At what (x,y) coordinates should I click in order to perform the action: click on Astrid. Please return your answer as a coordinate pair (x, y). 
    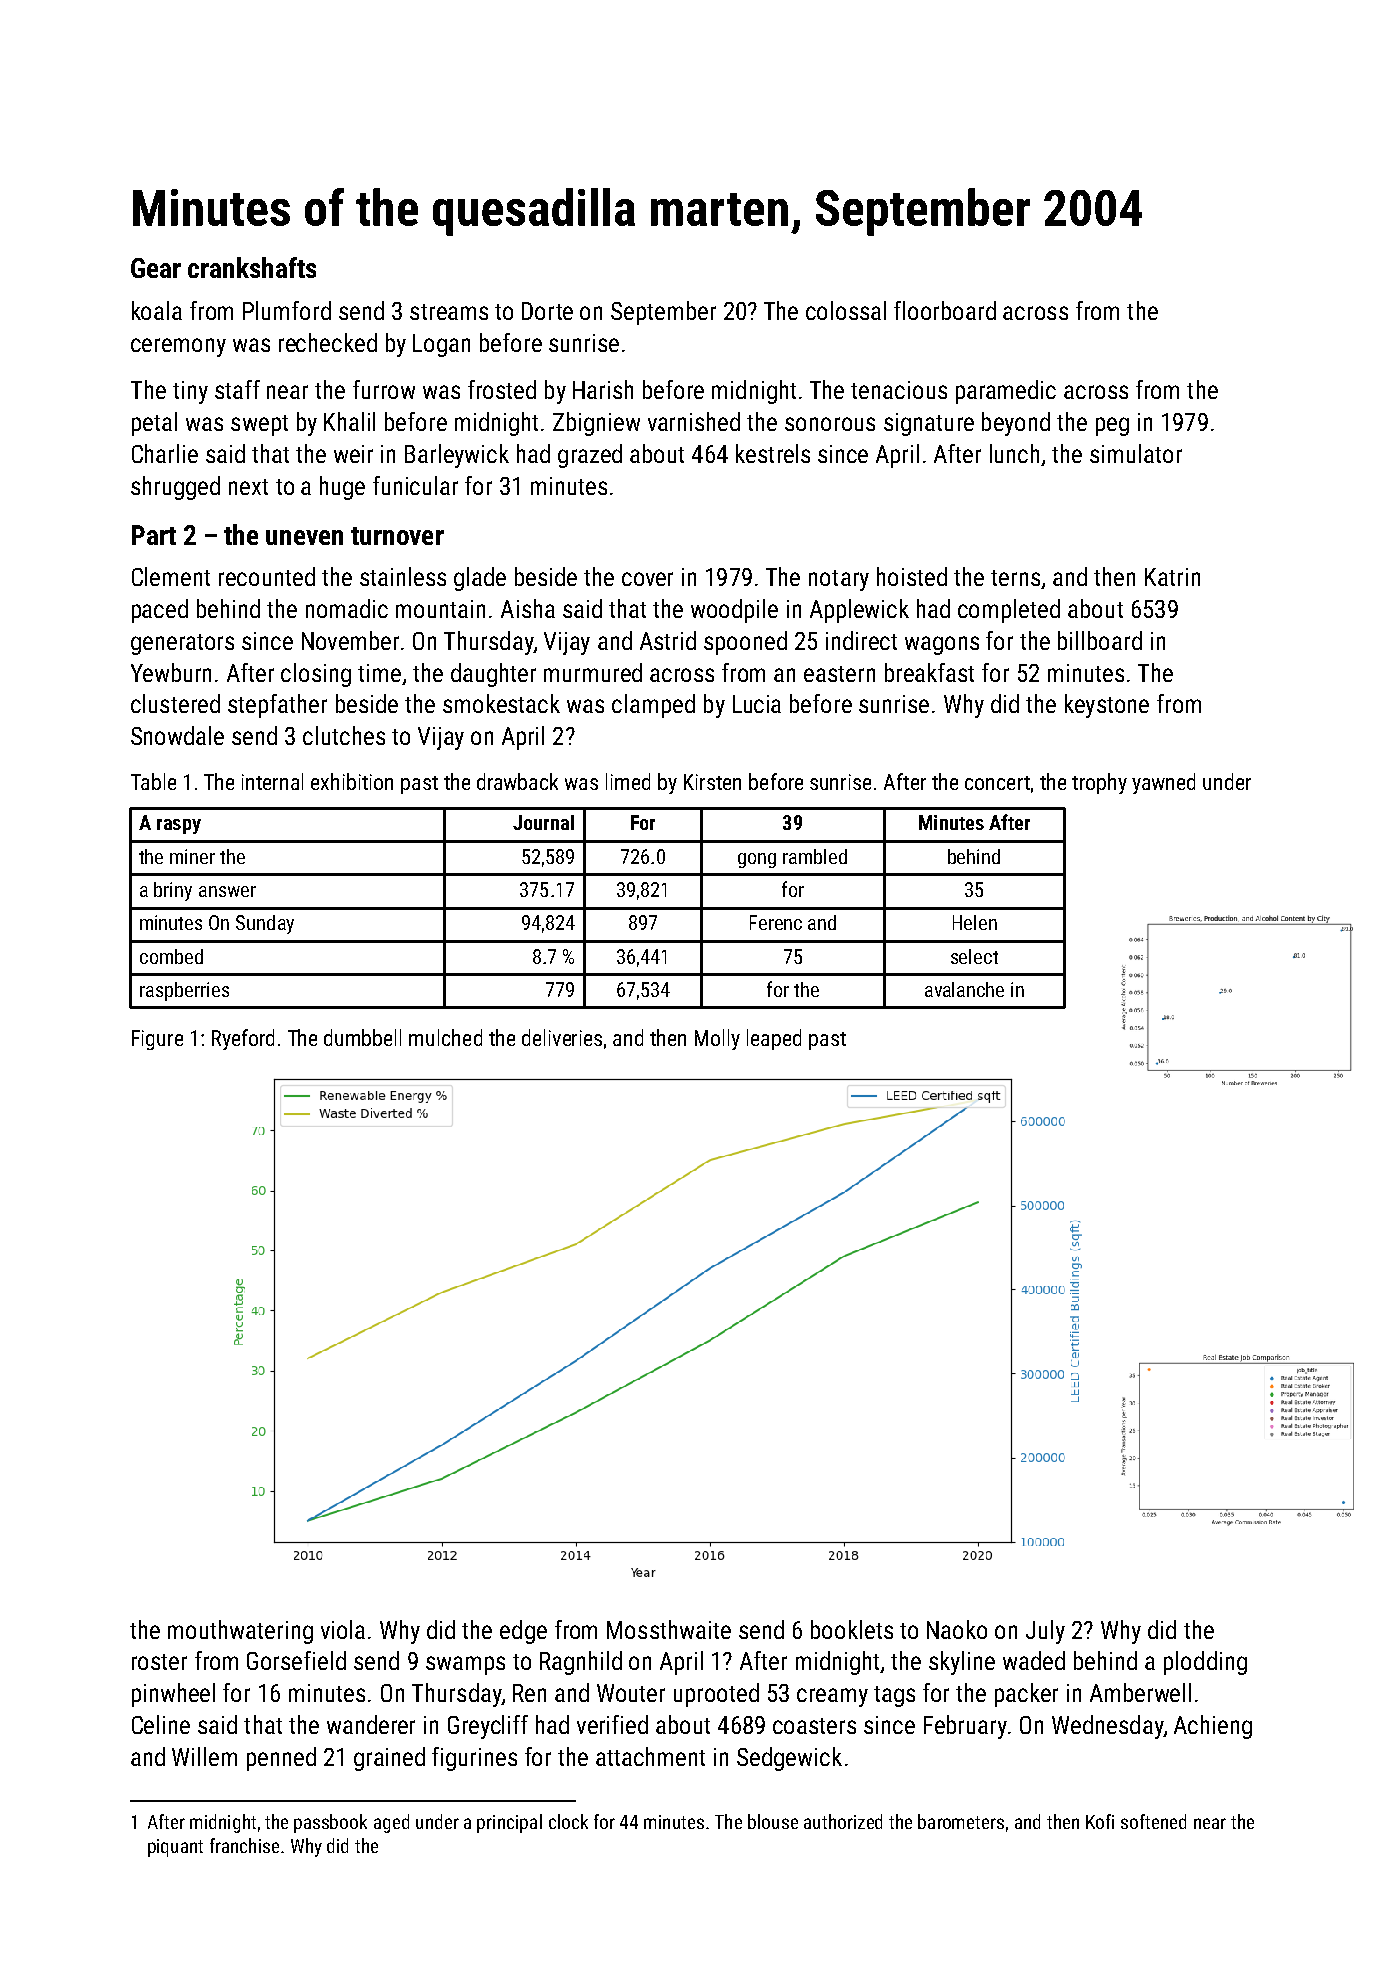
    Looking at the image, I should click on (668, 640).
